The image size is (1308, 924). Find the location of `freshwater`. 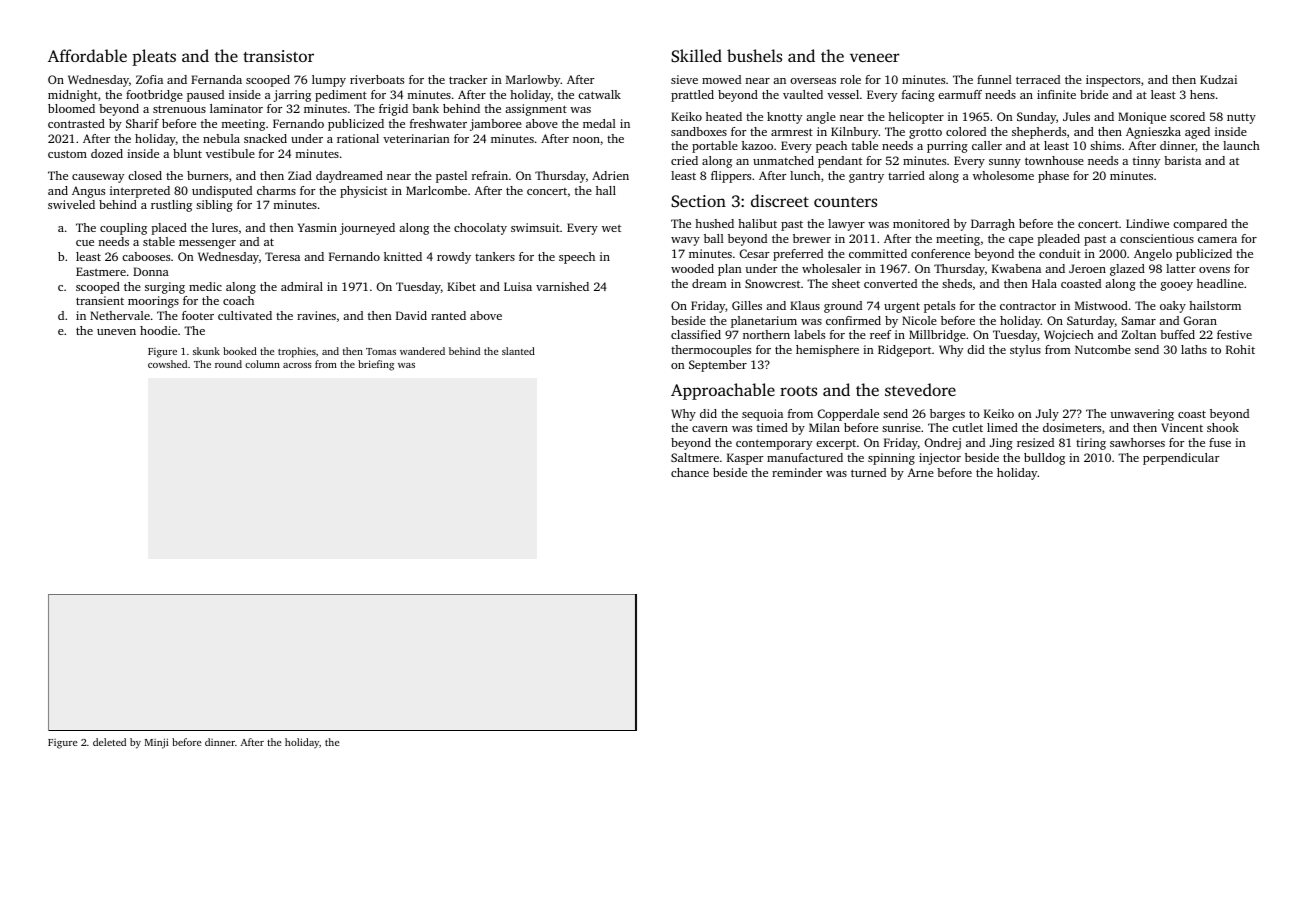

freshwater is located at coordinates (438, 123).
